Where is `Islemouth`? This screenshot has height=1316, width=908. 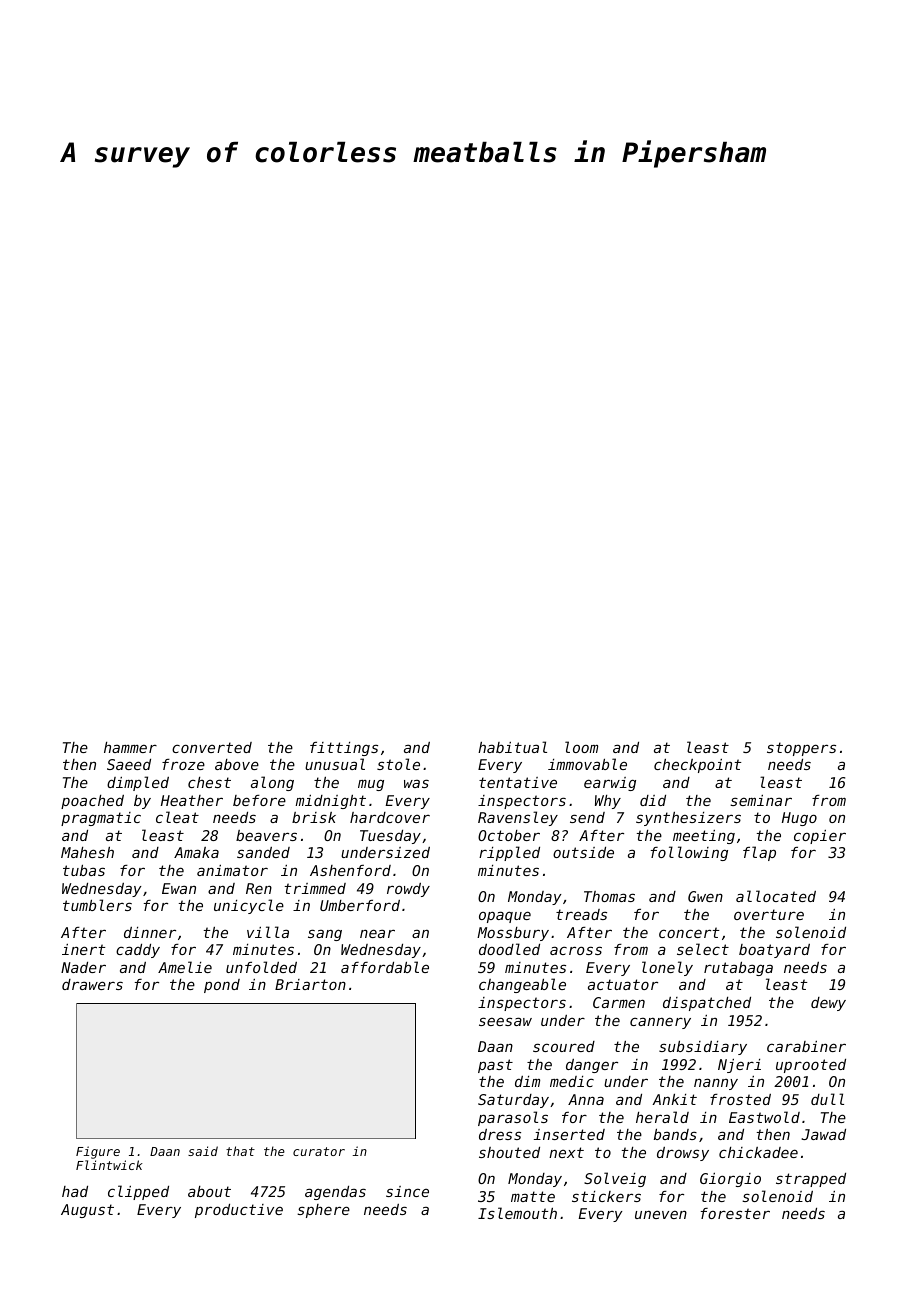 Islemouth is located at coordinates (517, 1213).
